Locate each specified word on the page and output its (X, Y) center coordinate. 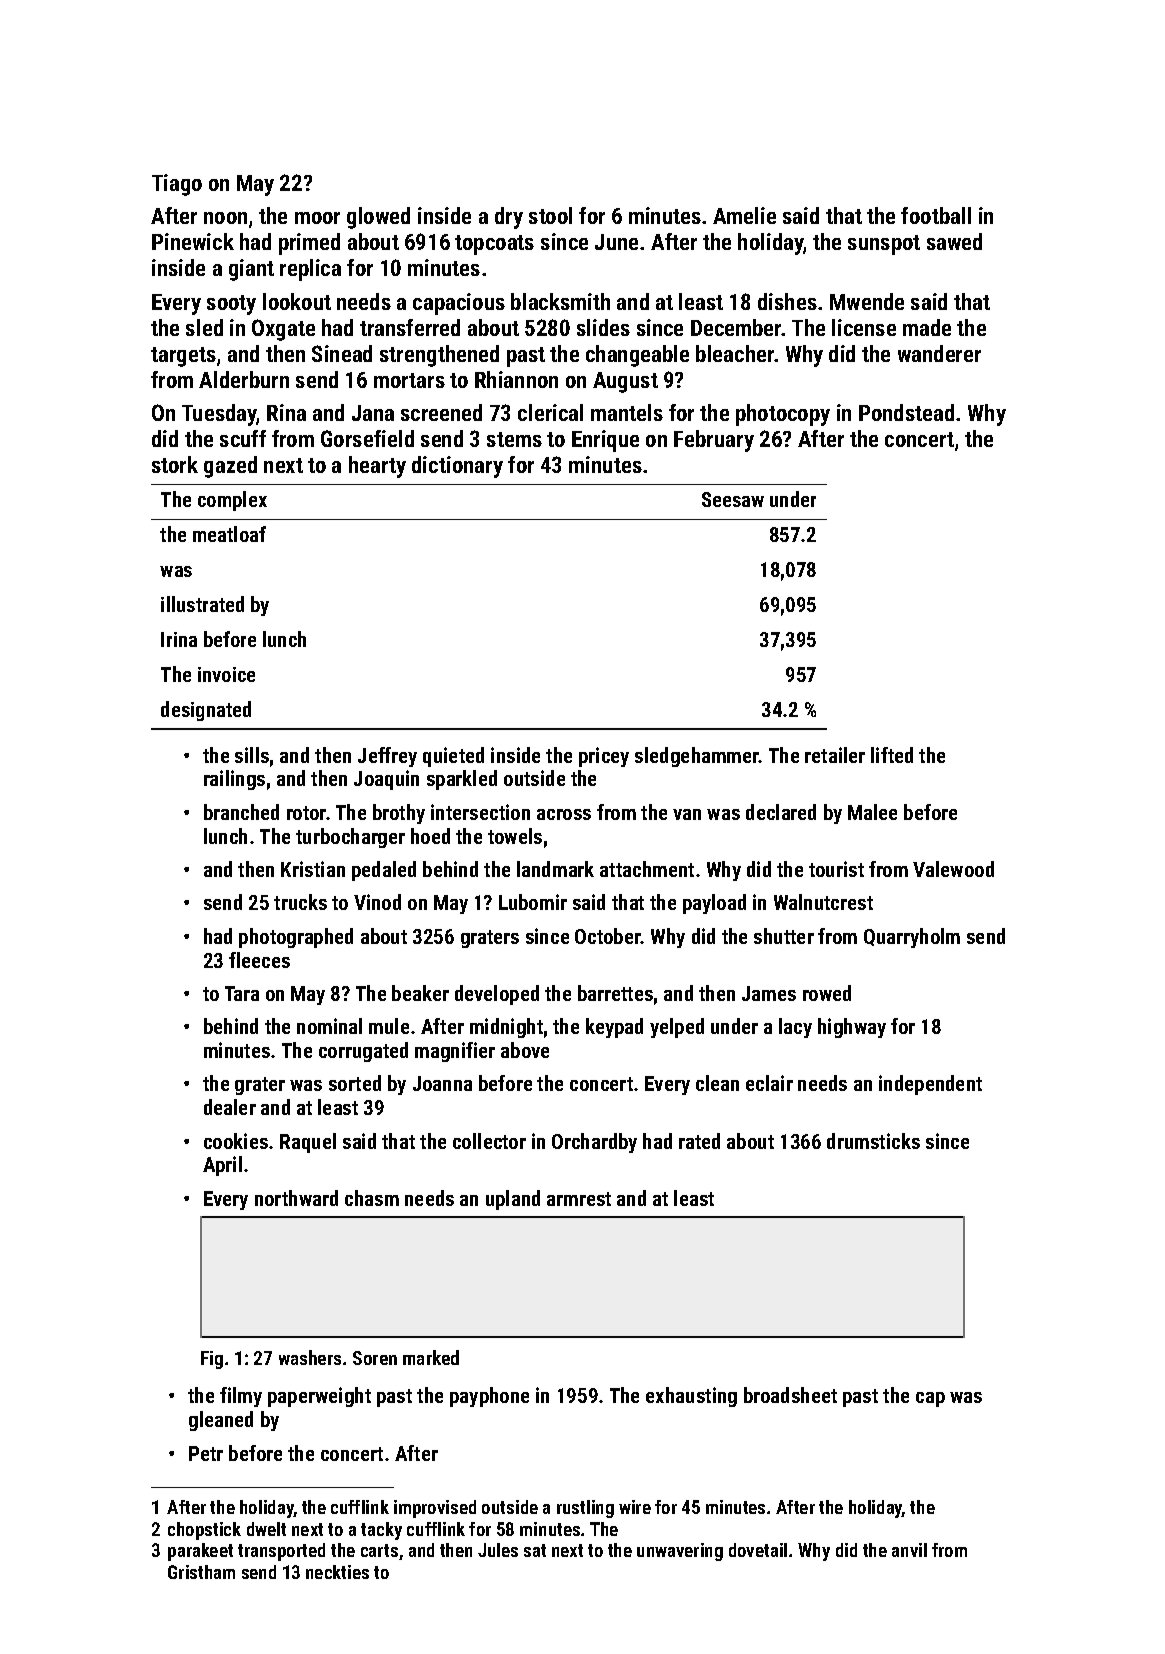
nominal (329, 1026)
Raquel (308, 1143)
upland (513, 1200)
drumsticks (873, 1141)
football (936, 215)
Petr (206, 1453)
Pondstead (906, 412)
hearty (377, 467)
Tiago (177, 185)
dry (509, 218)
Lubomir (533, 902)
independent (930, 1085)
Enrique (605, 441)
